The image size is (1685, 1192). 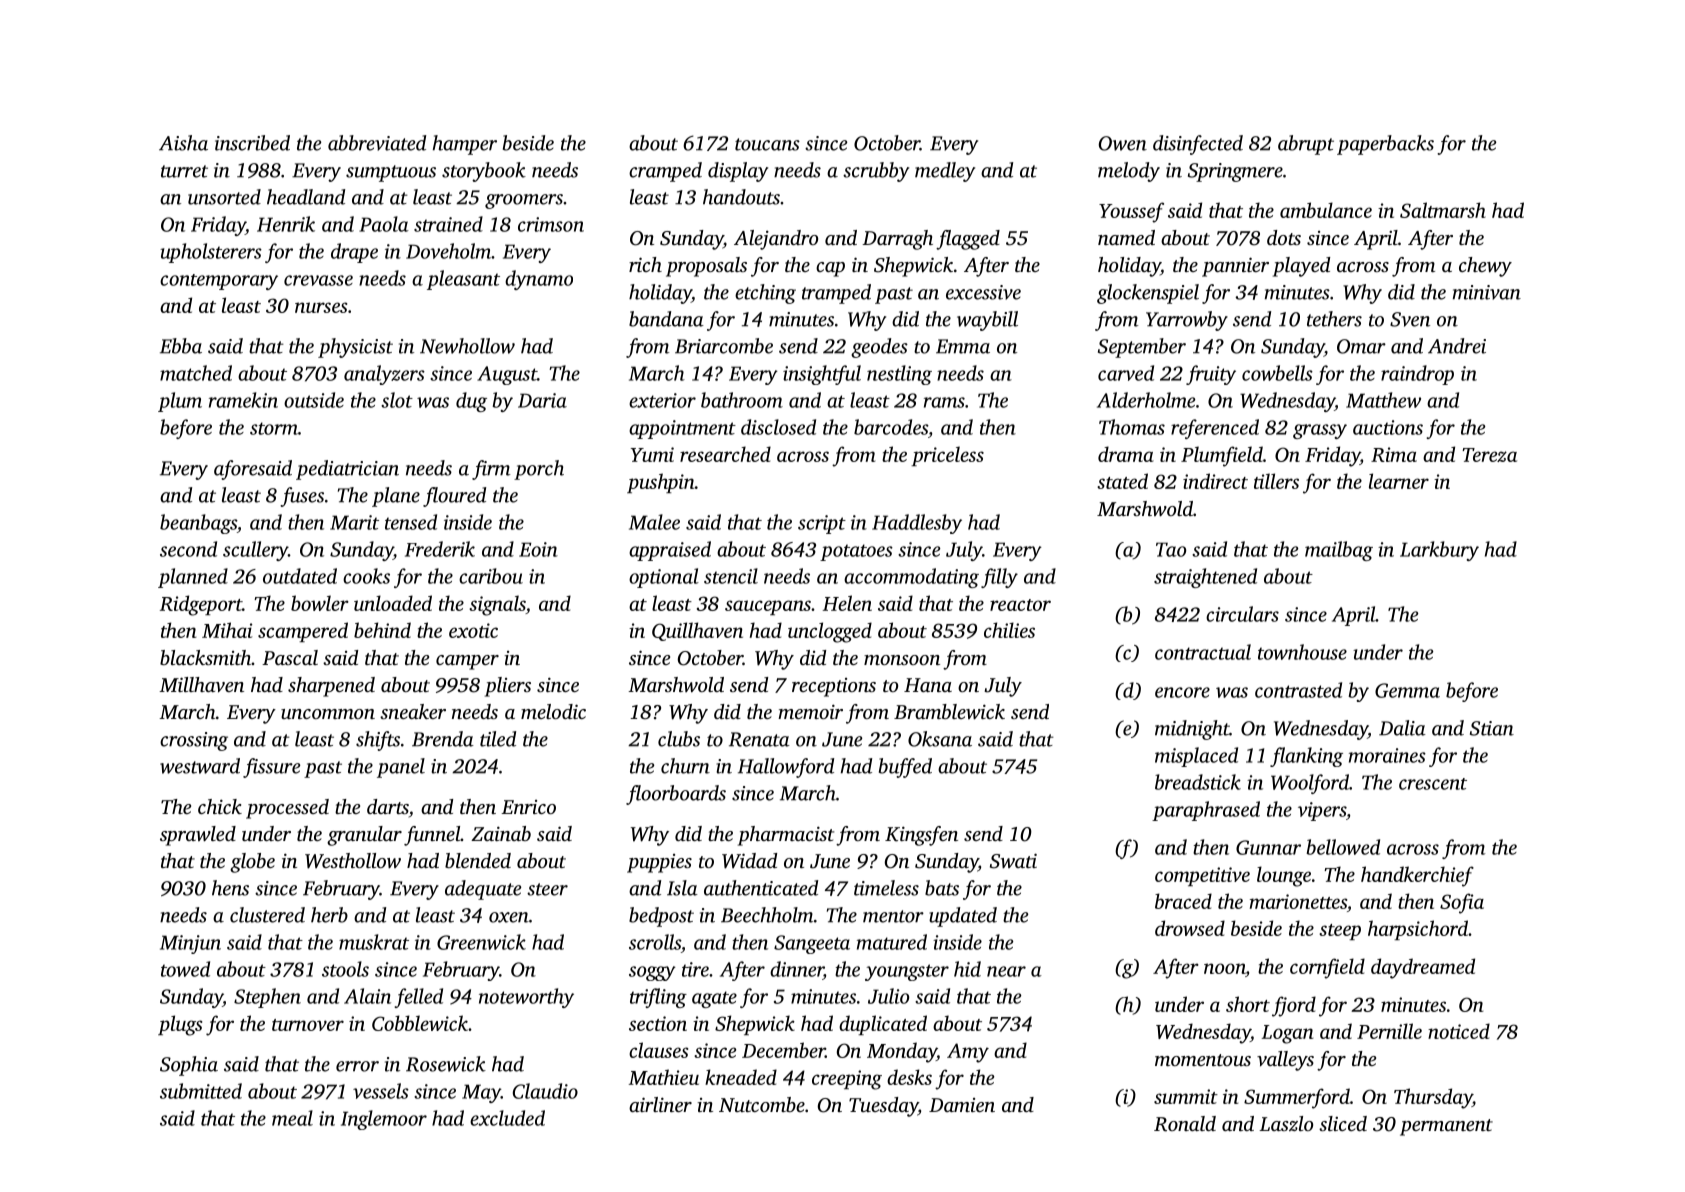 I want to click on tethers, so click(x=1334, y=319).
